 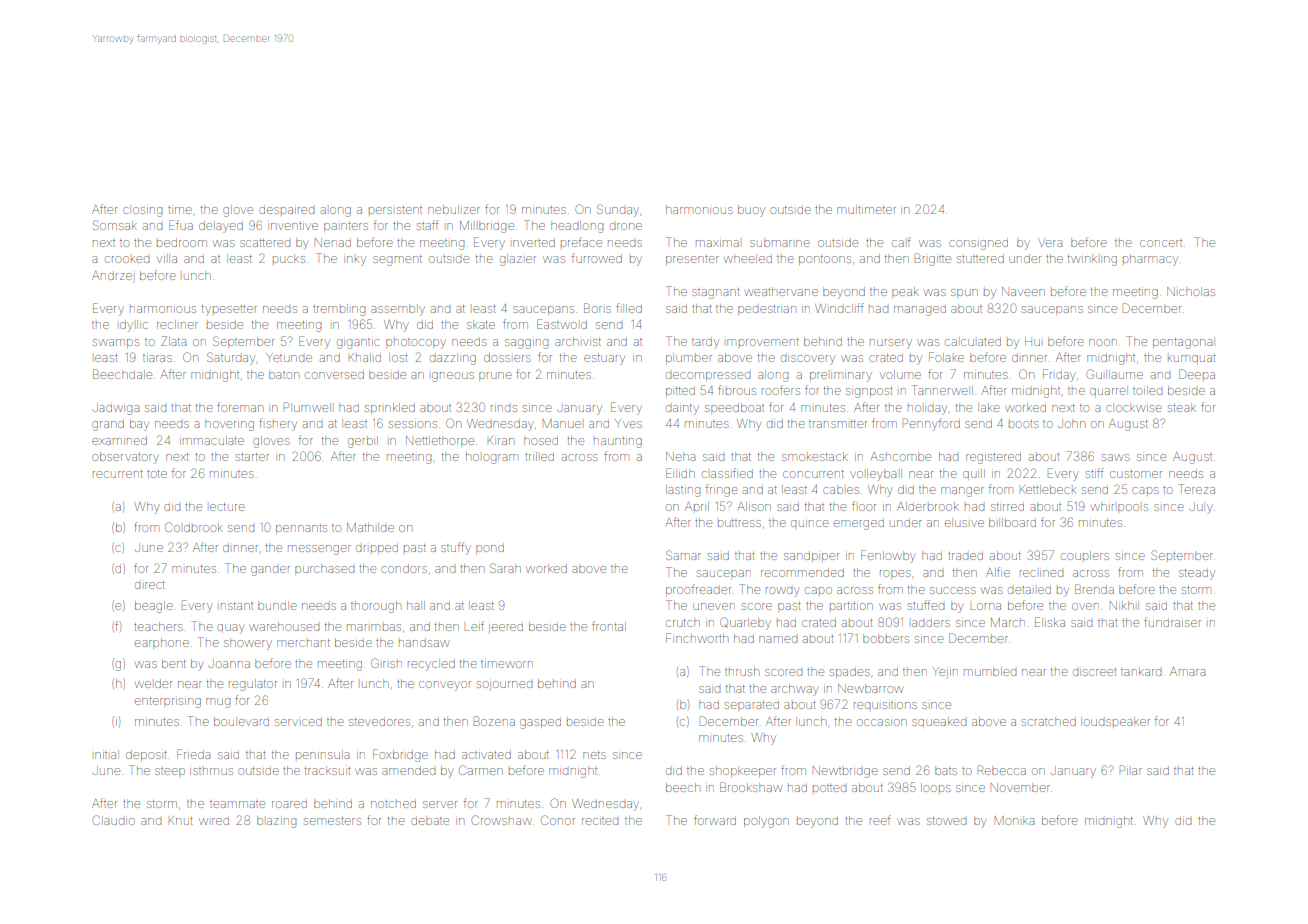 What do you see at coordinates (766, 822) in the screenshot?
I see `polygon` at bounding box center [766, 822].
